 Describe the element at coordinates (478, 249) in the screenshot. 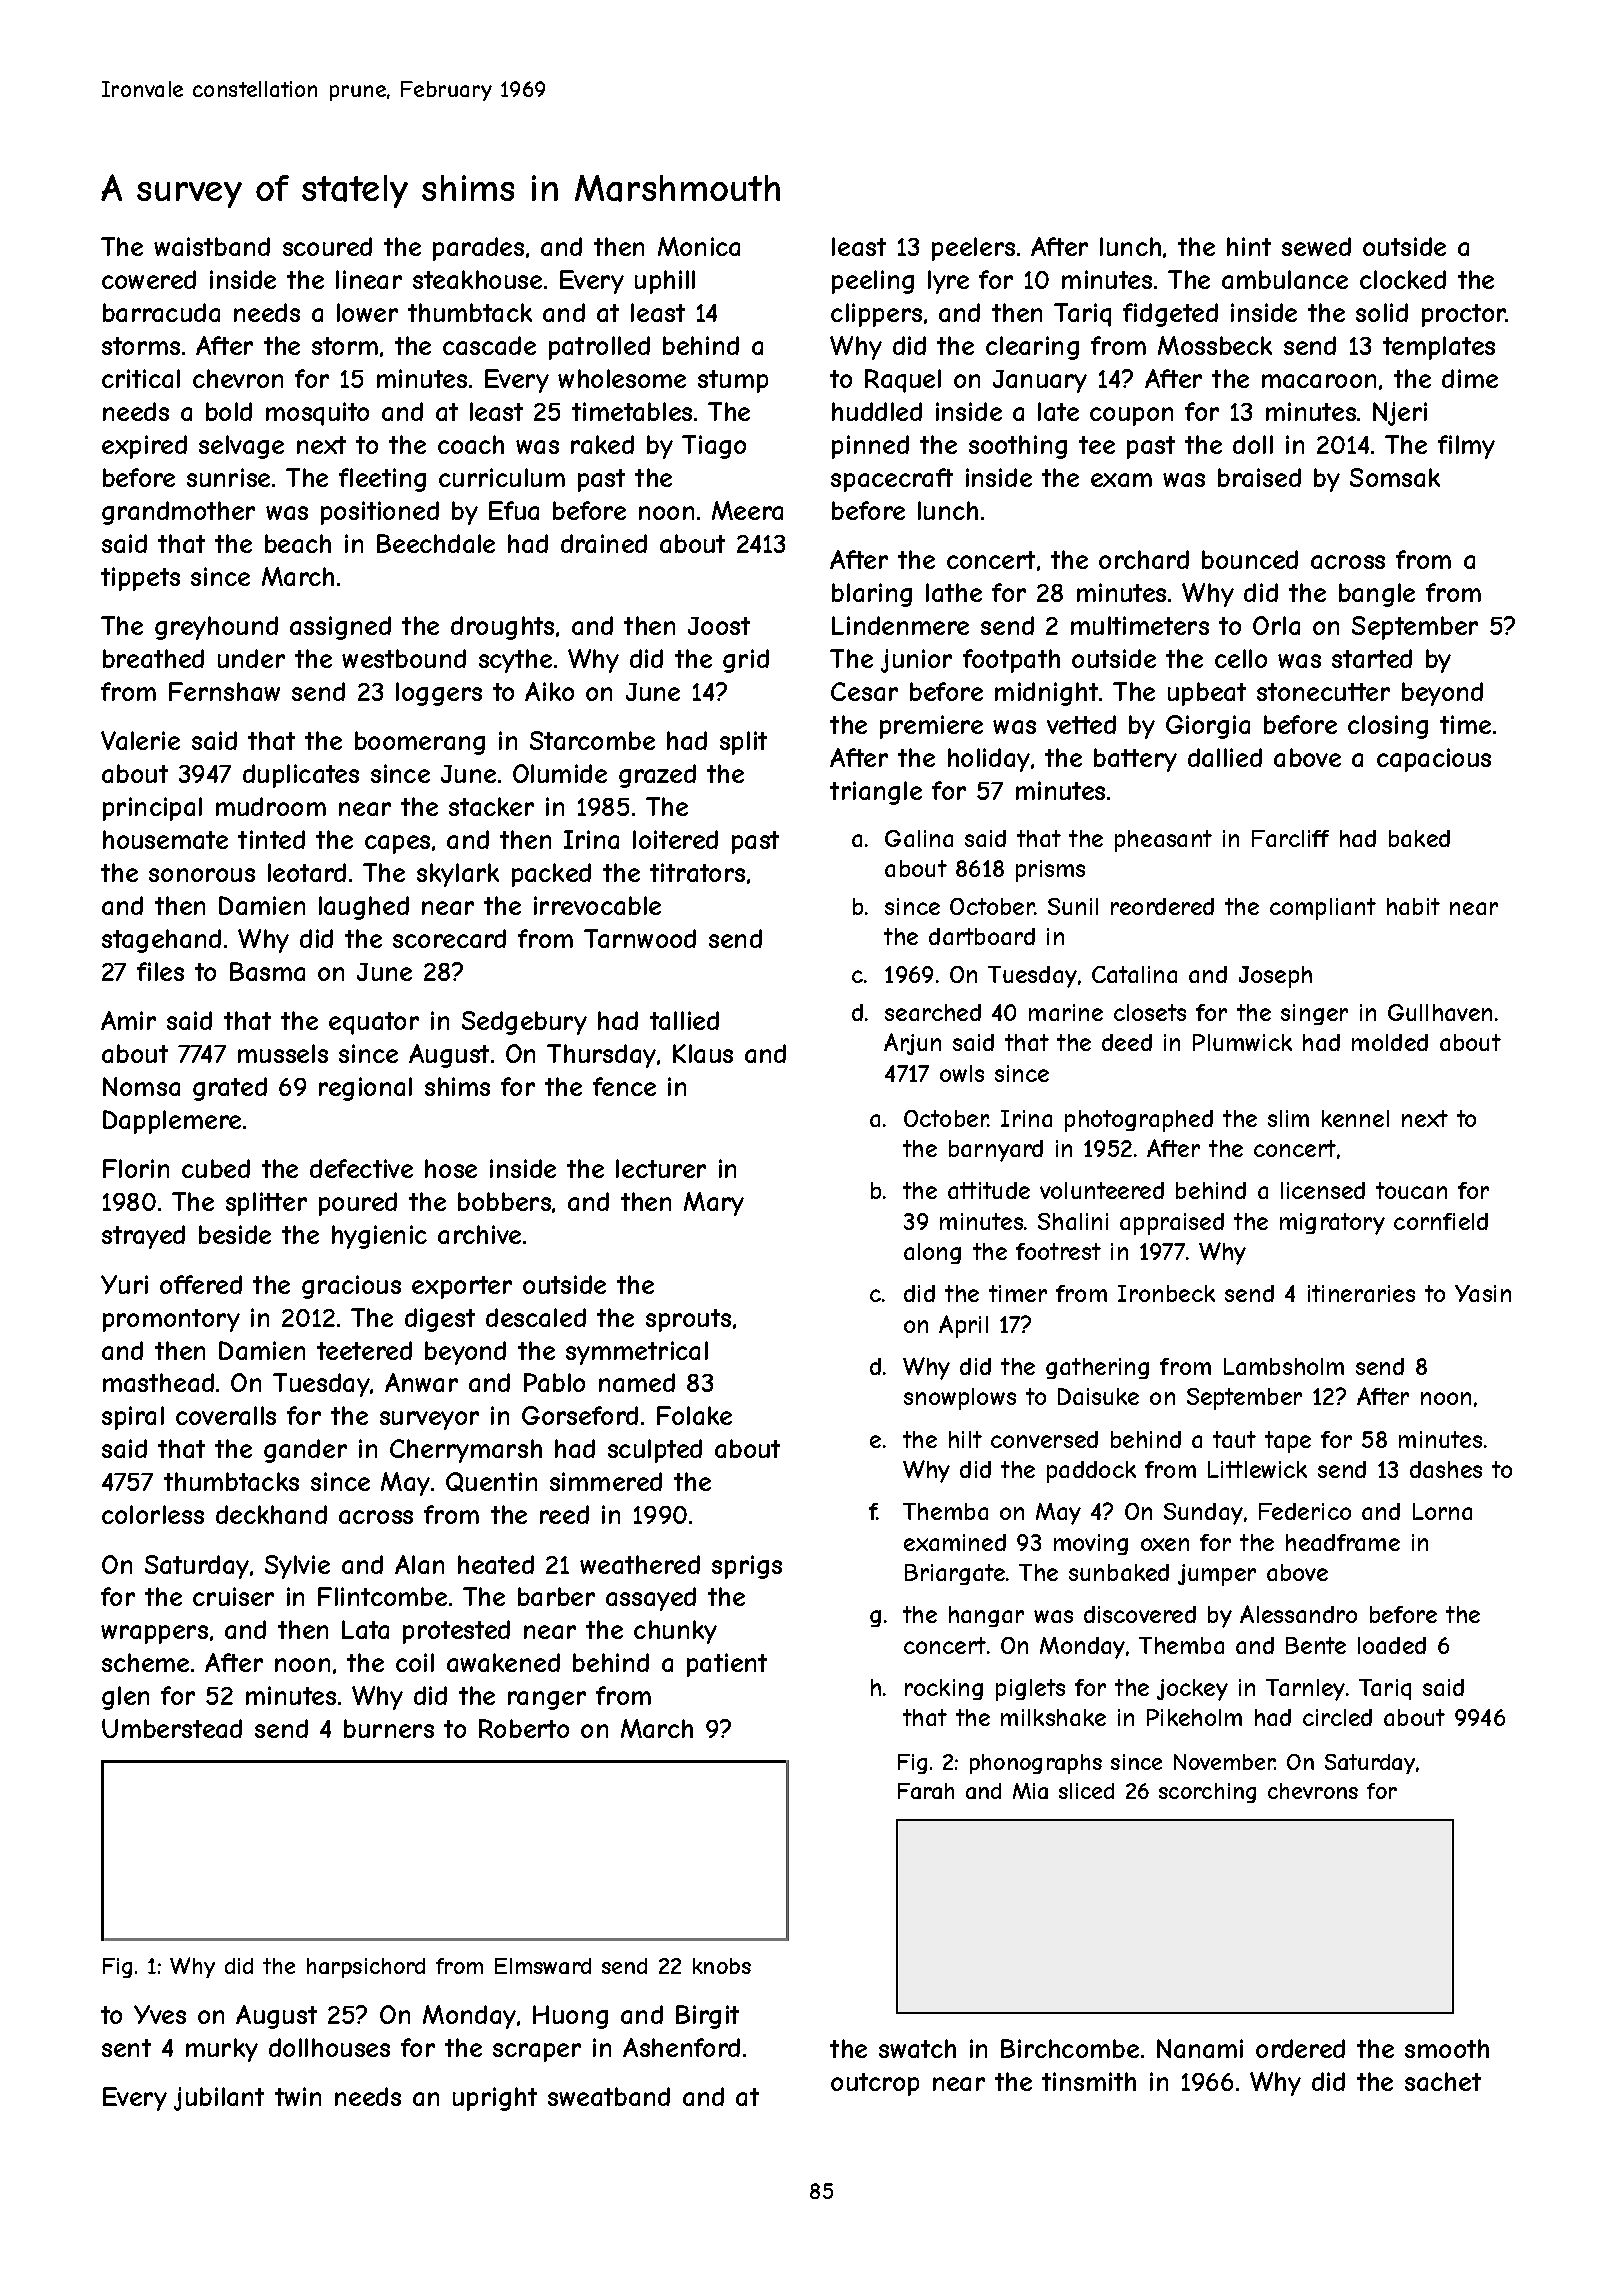

I see `parades` at that location.
